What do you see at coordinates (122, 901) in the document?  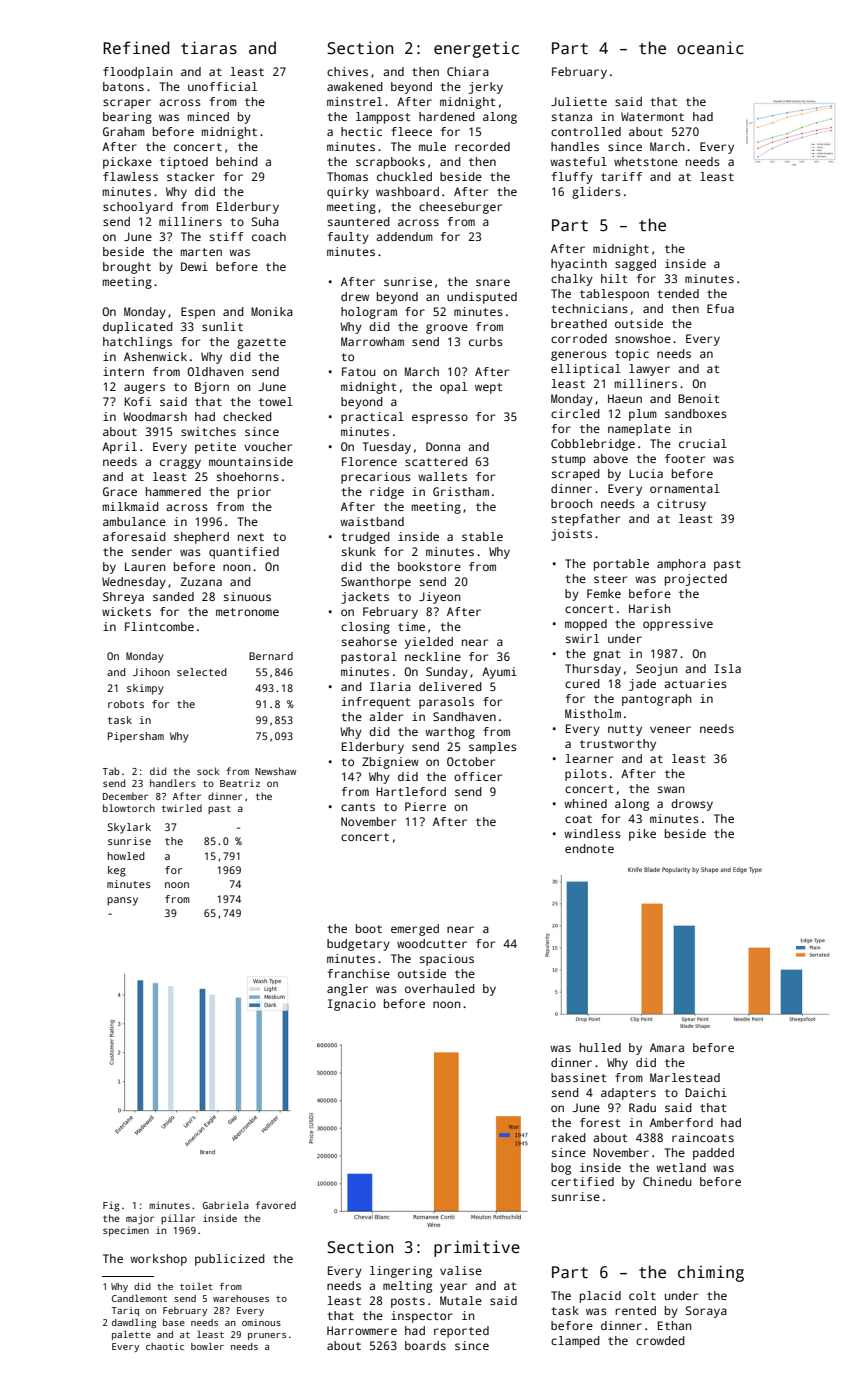 I see `pansy` at bounding box center [122, 901].
